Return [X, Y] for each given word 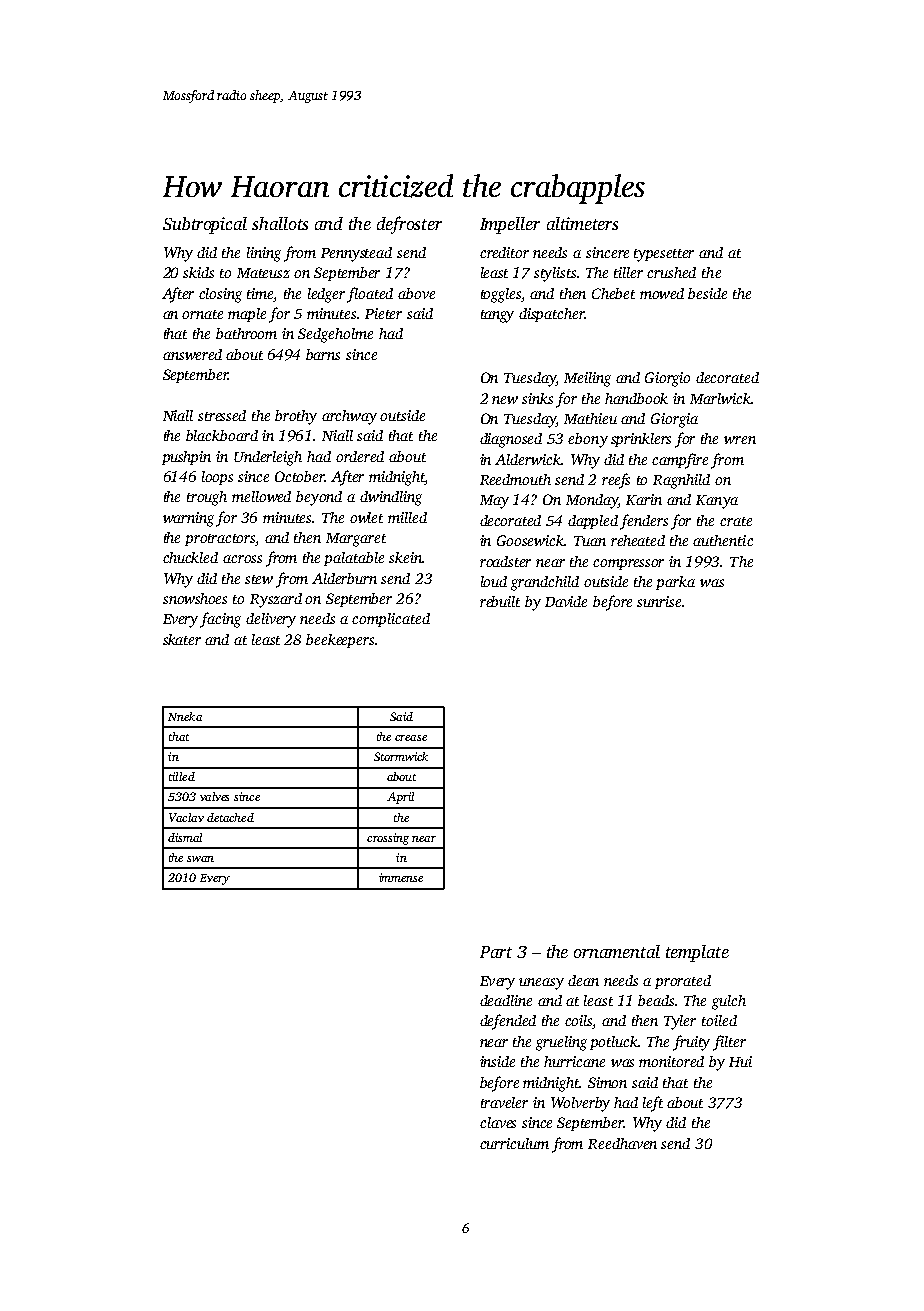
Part [496, 952]
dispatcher [552, 315]
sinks [537, 398]
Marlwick [720, 398]
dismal [185, 837]
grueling [561, 1043]
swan [200, 859]
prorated [683, 982]
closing [220, 295]
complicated [391, 620]
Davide [566, 601]
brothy [296, 417]
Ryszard [276, 600]
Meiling [587, 379]
